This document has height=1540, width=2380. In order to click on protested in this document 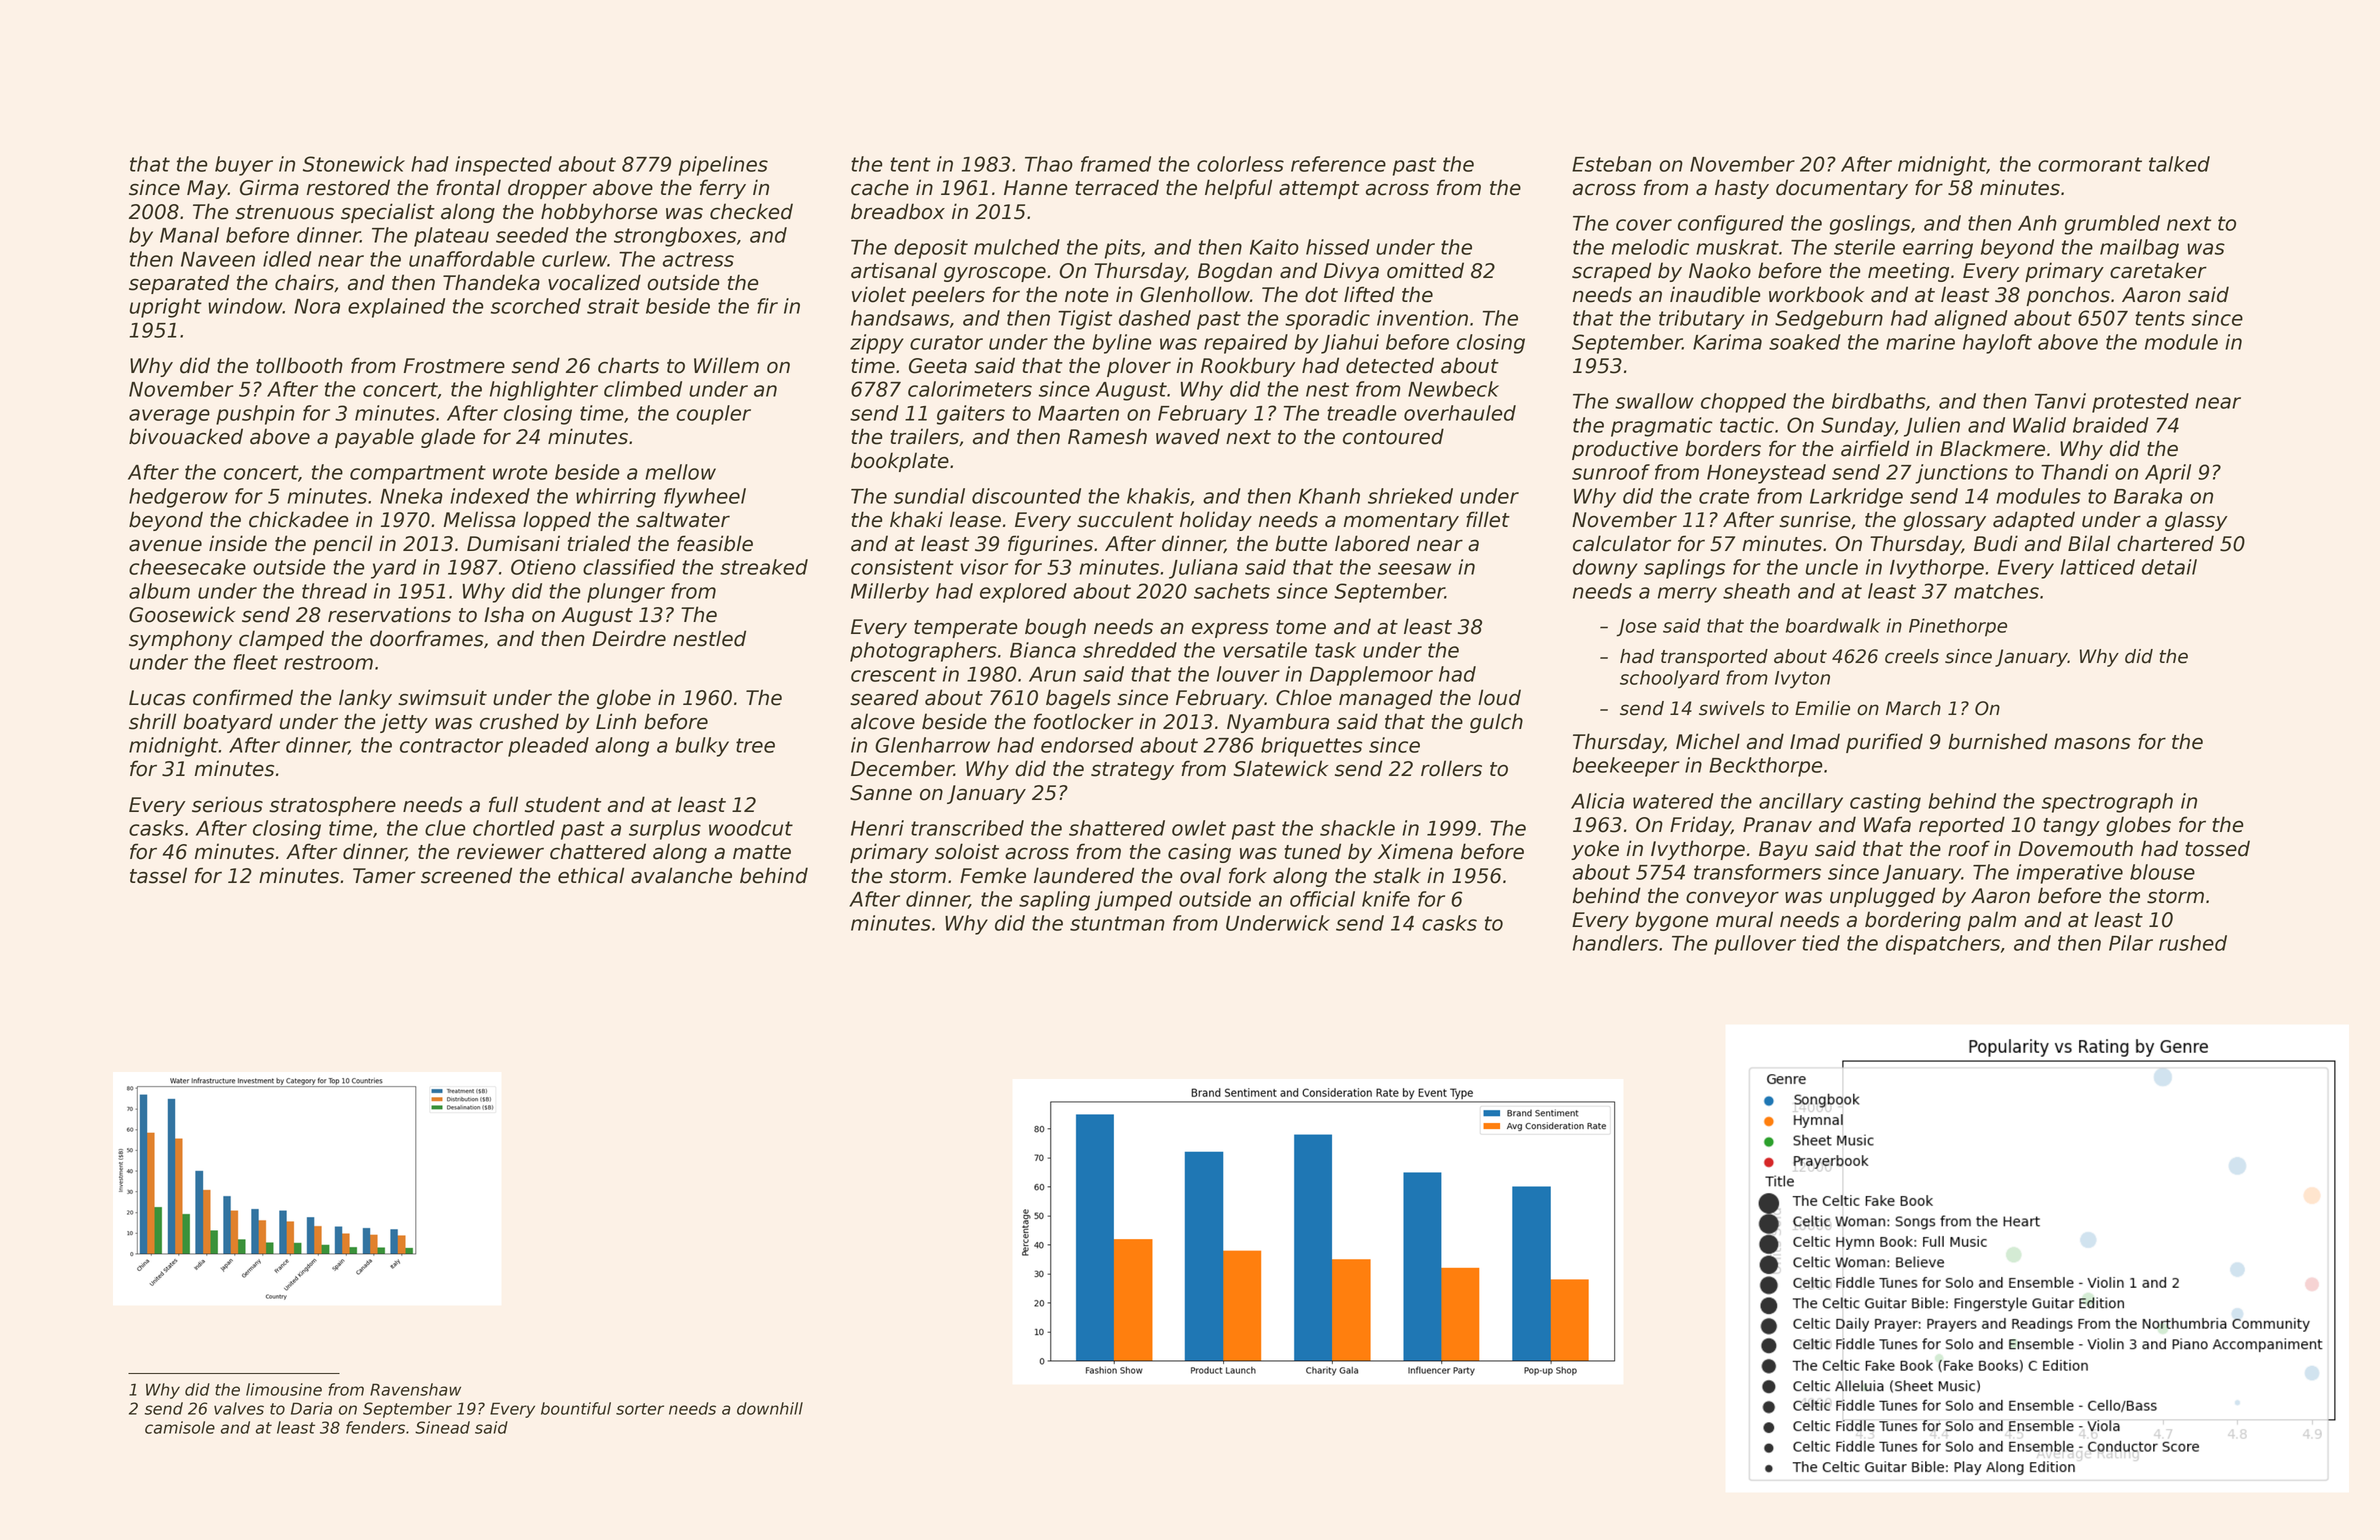, I will do `click(2140, 403)`.
